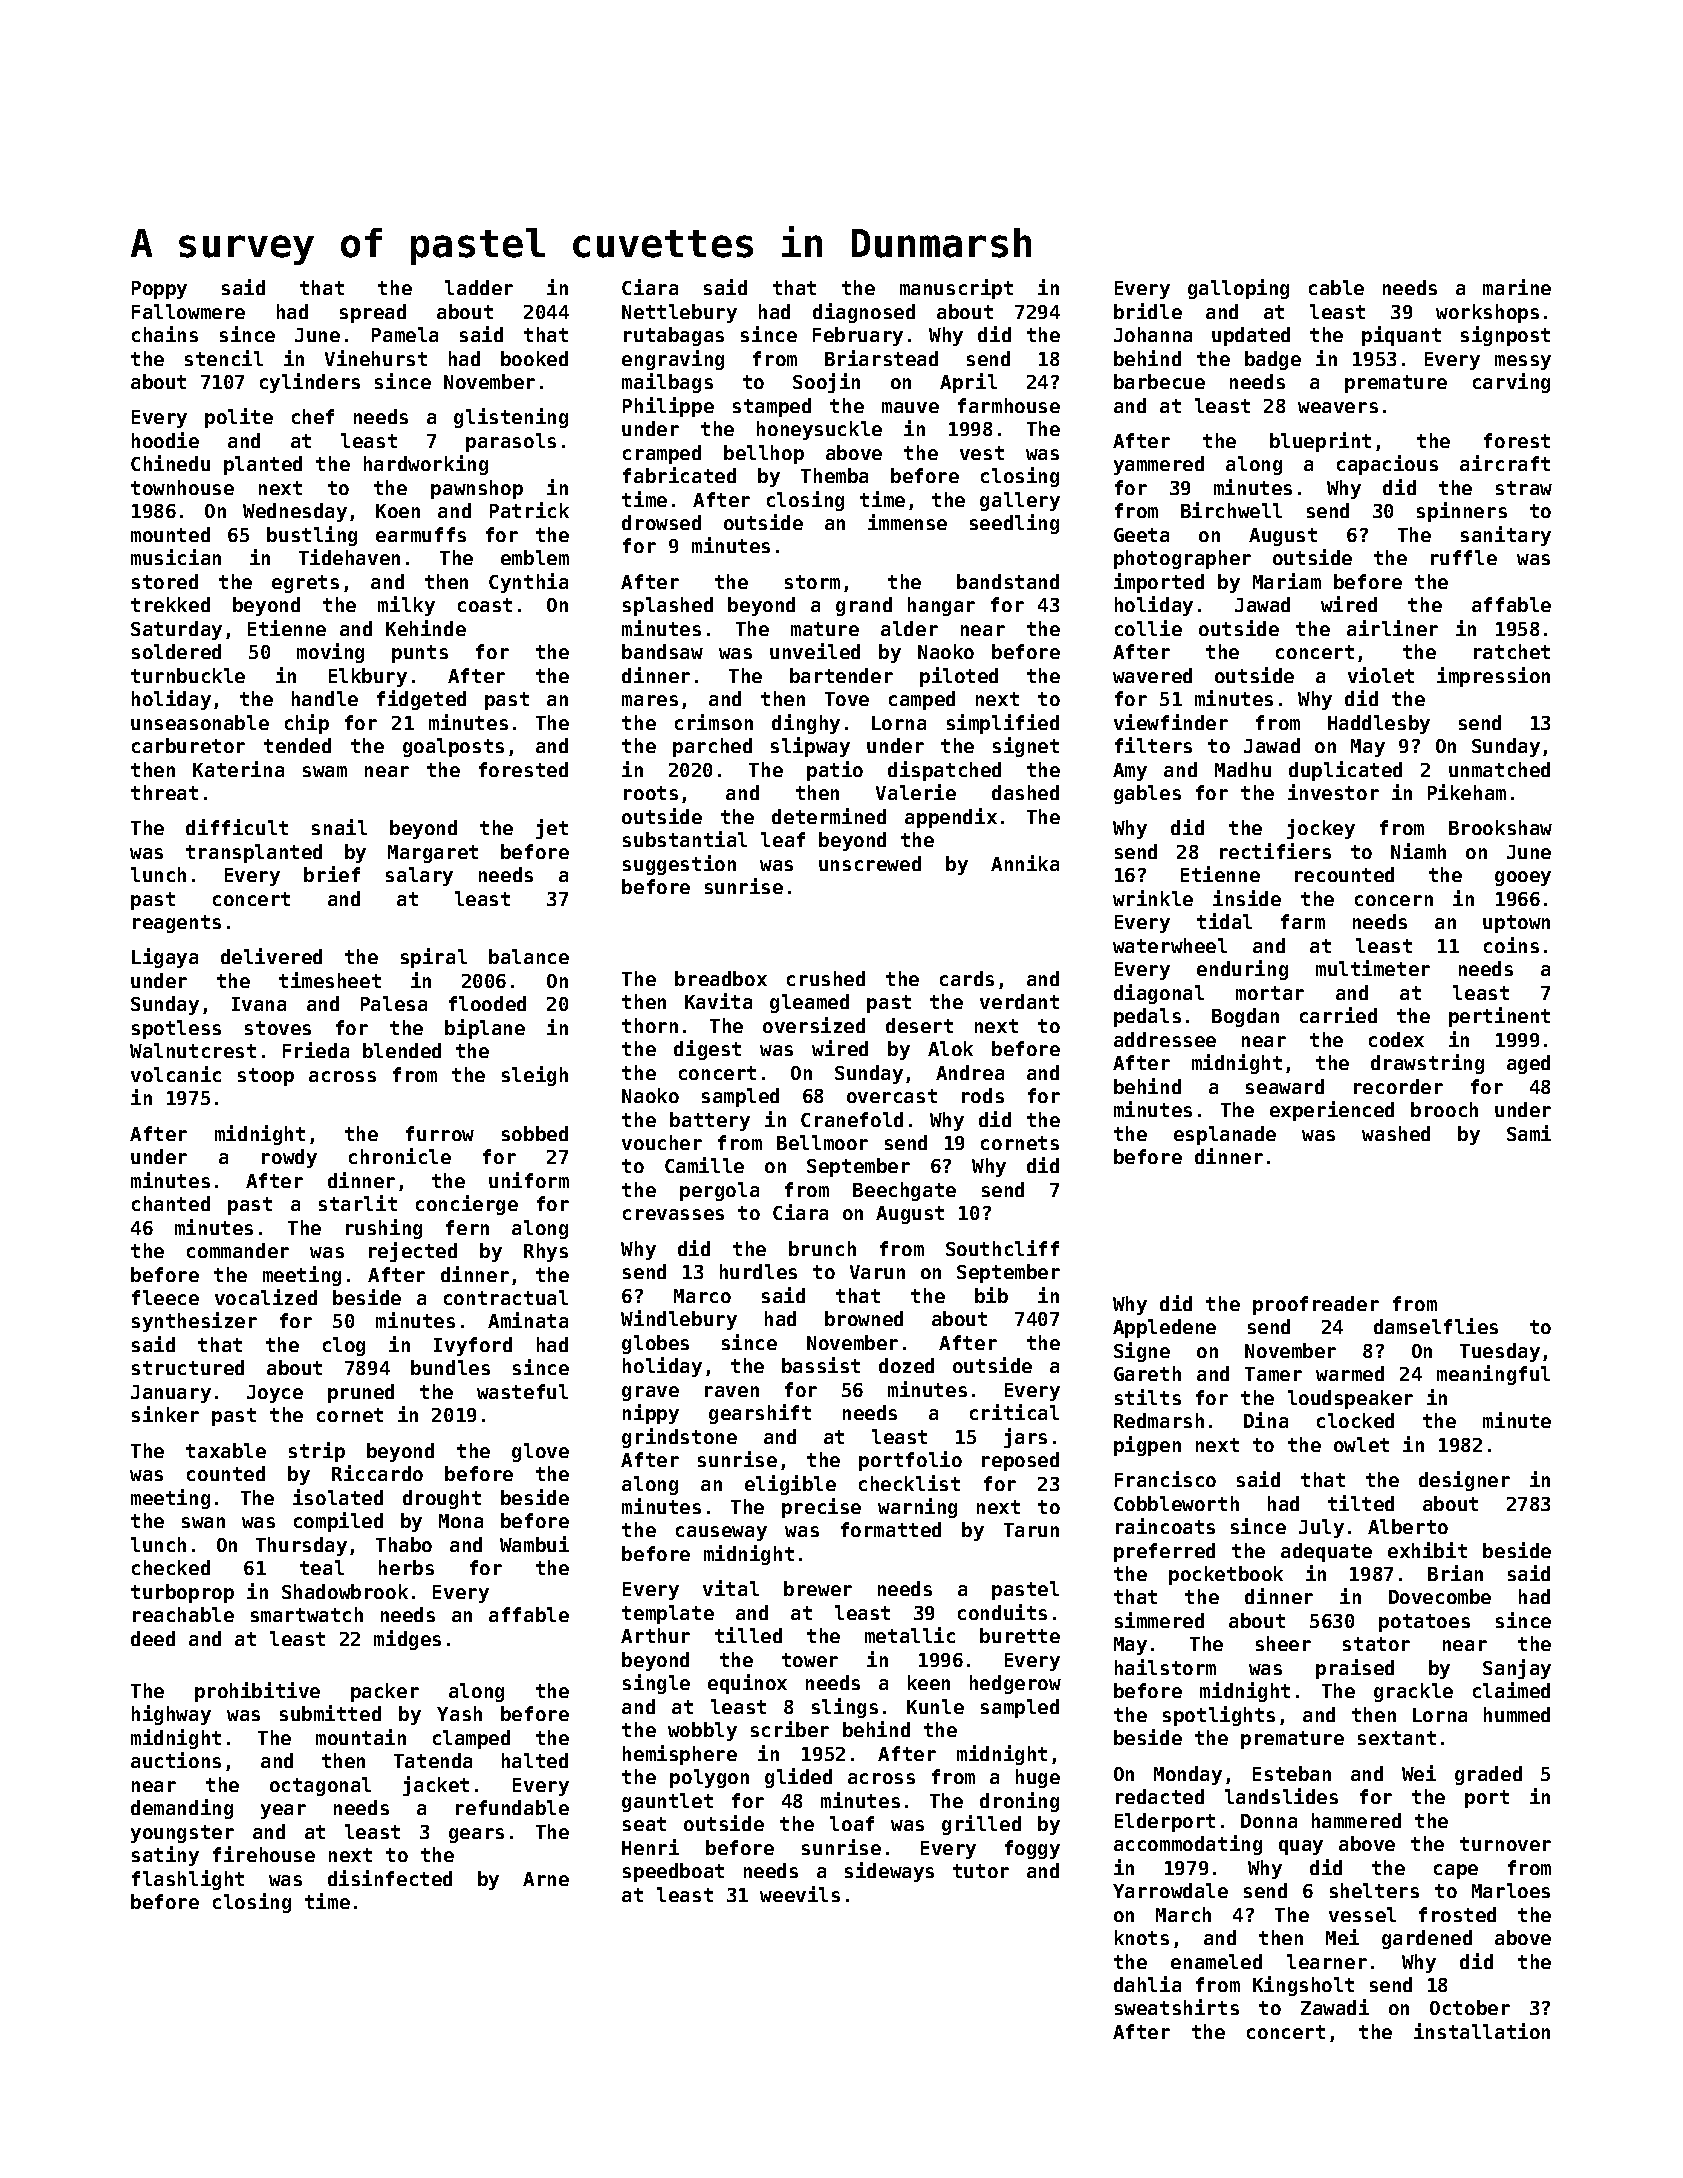 The height and width of the image is (2178, 1683). What do you see at coordinates (790, 1485) in the image?
I see `eligible` at bounding box center [790, 1485].
